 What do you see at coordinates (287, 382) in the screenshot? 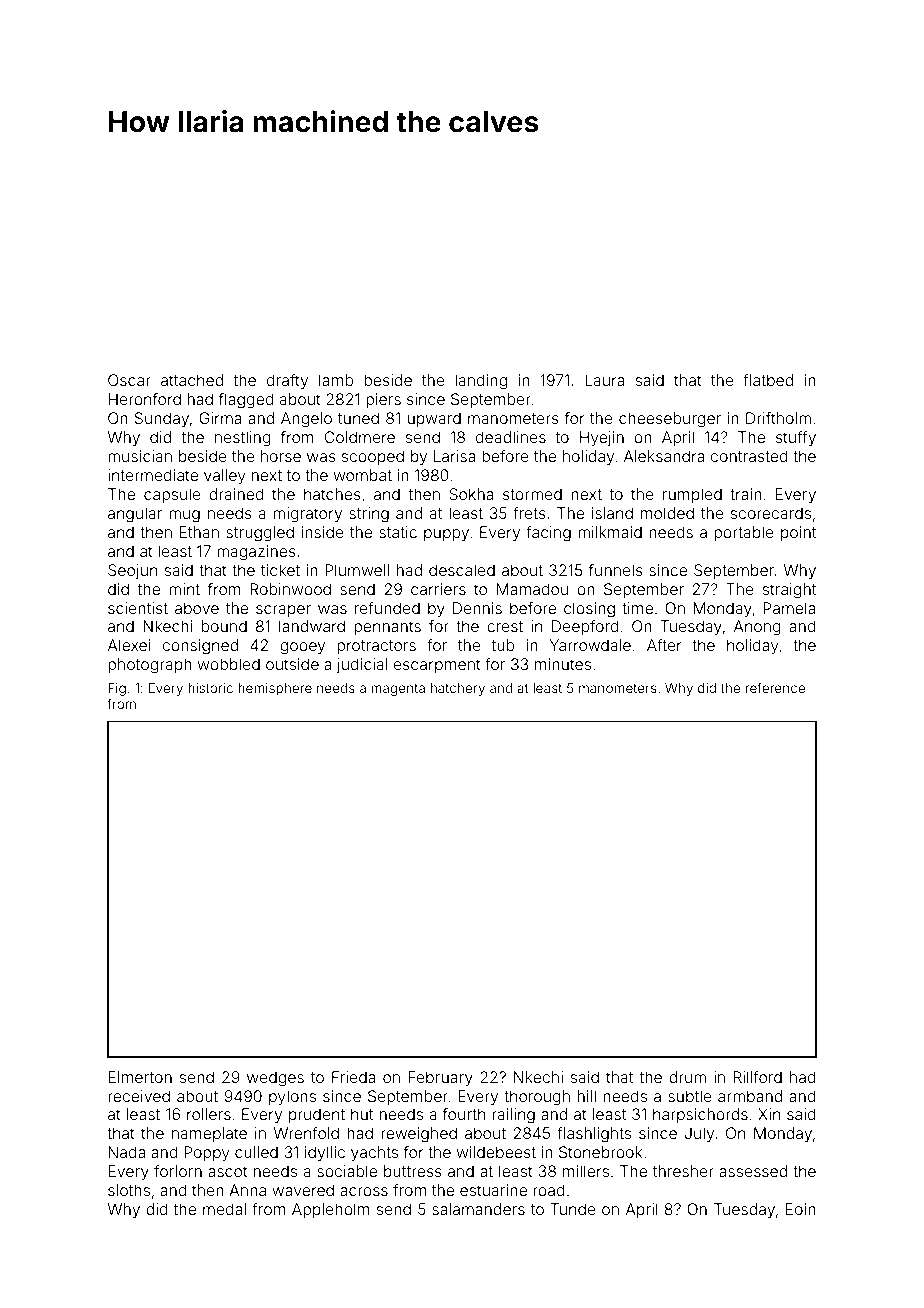
I see `drafty` at bounding box center [287, 382].
